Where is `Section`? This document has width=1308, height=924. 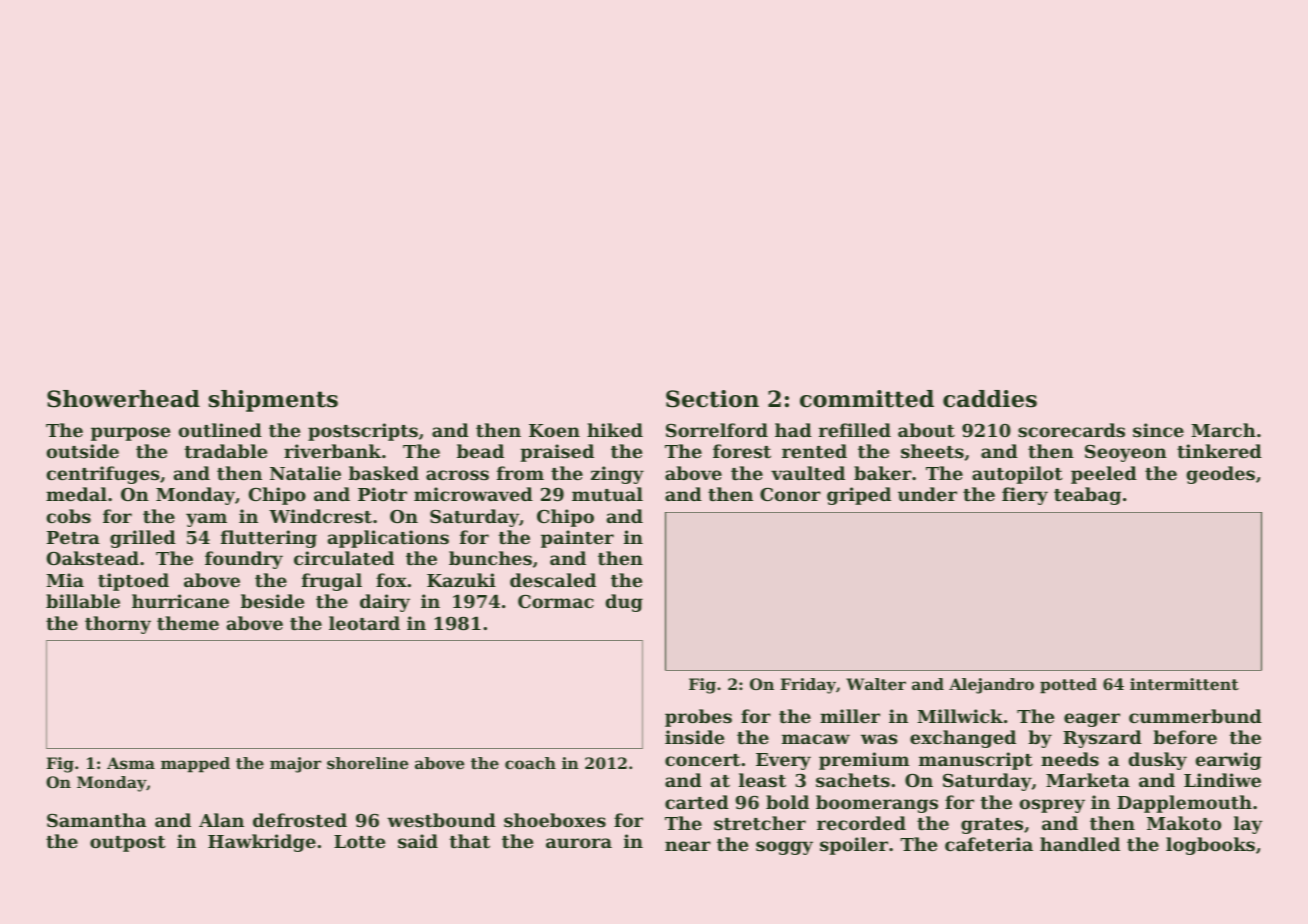 Section is located at coordinates (712, 399).
